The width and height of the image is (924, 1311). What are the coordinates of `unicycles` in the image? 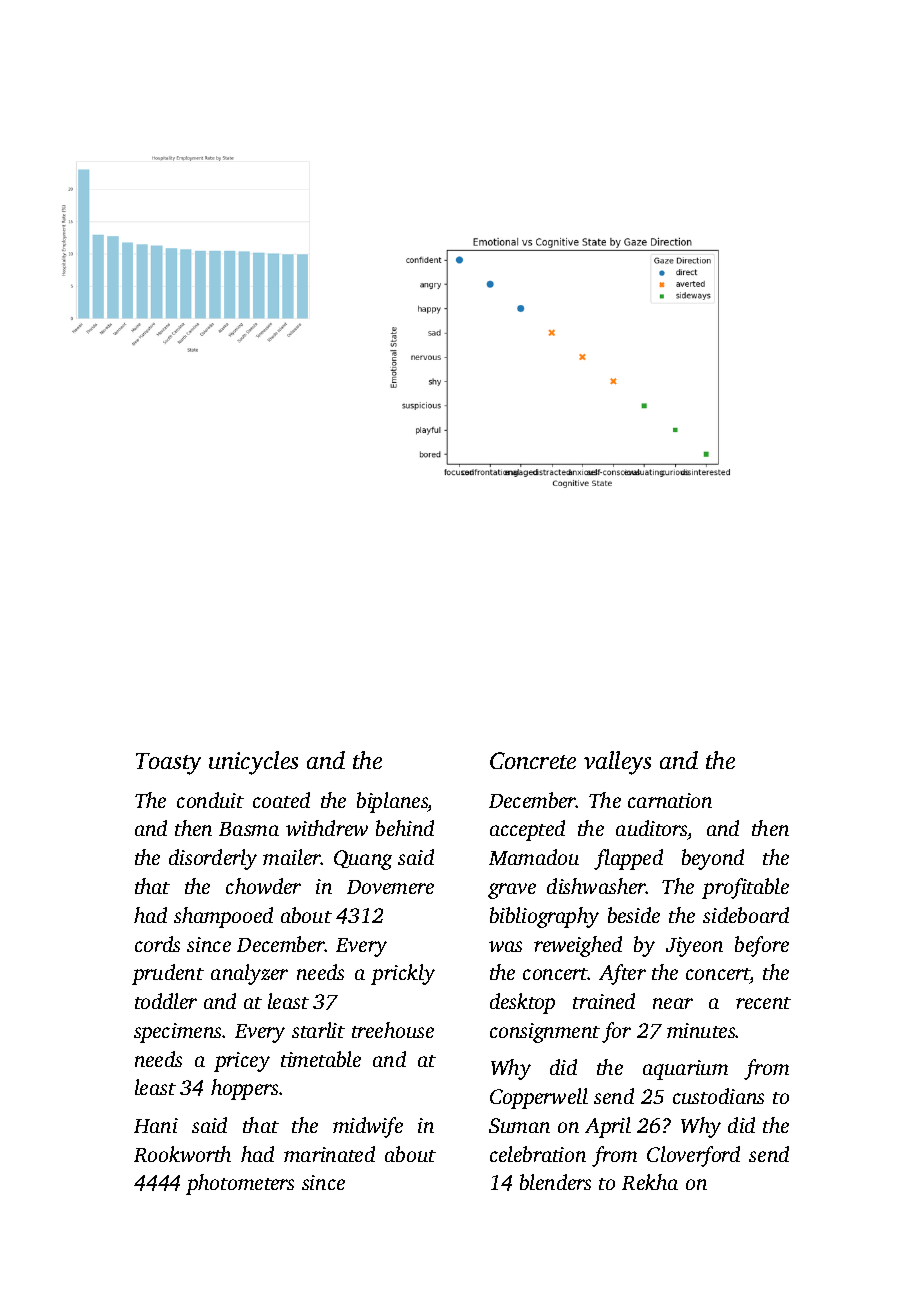 It's located at (253, 763).
